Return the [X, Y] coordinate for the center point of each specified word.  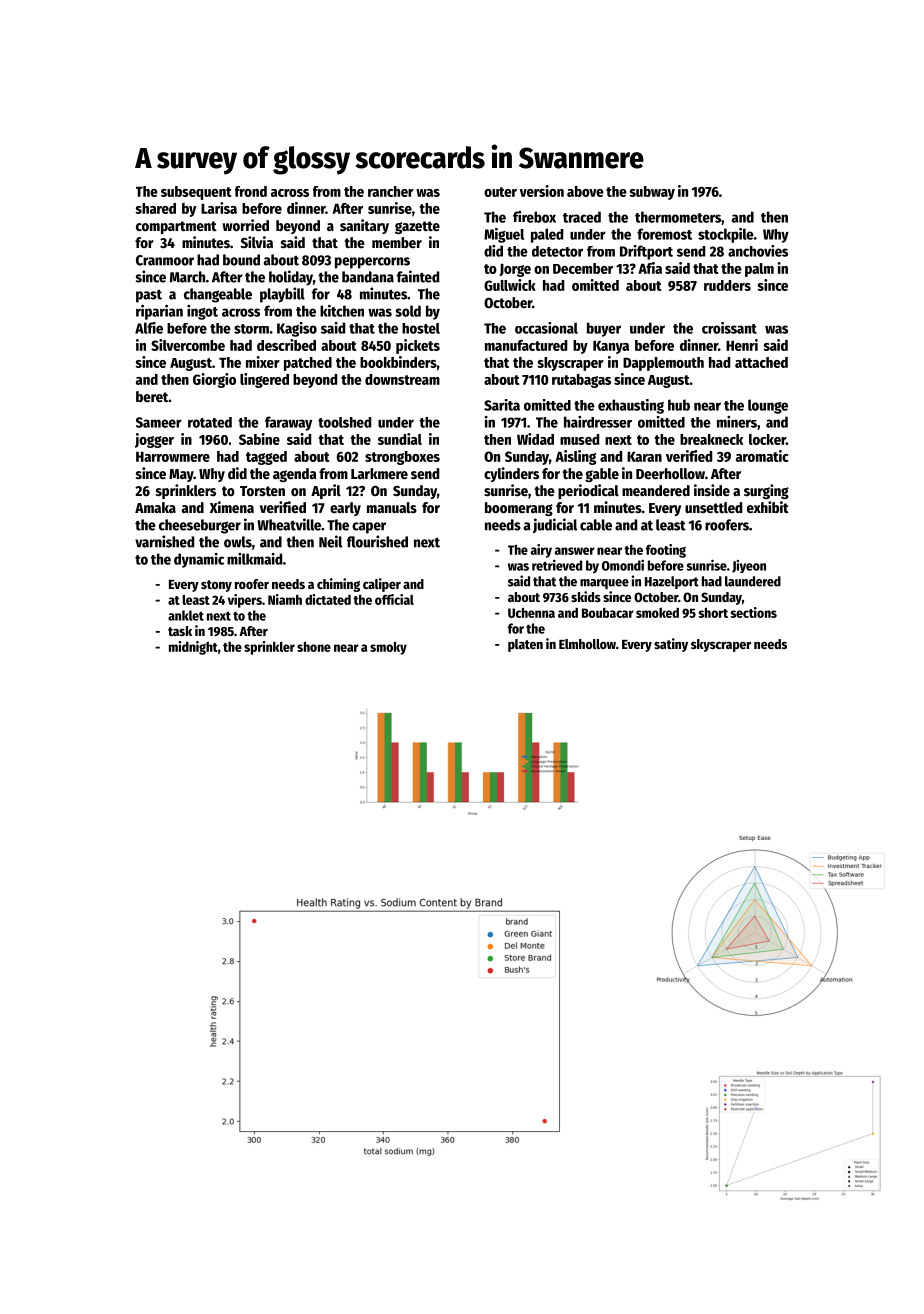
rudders [727, 285]
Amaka [155, 507]
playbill [282, 295]
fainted [418, 276]
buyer [604, 329]
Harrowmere [173, 457]
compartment [176, 227]
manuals [392, 507]
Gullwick [510, 285]
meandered [656, 490]
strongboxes [402, 458]
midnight [193, 648]
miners [737, 422]
